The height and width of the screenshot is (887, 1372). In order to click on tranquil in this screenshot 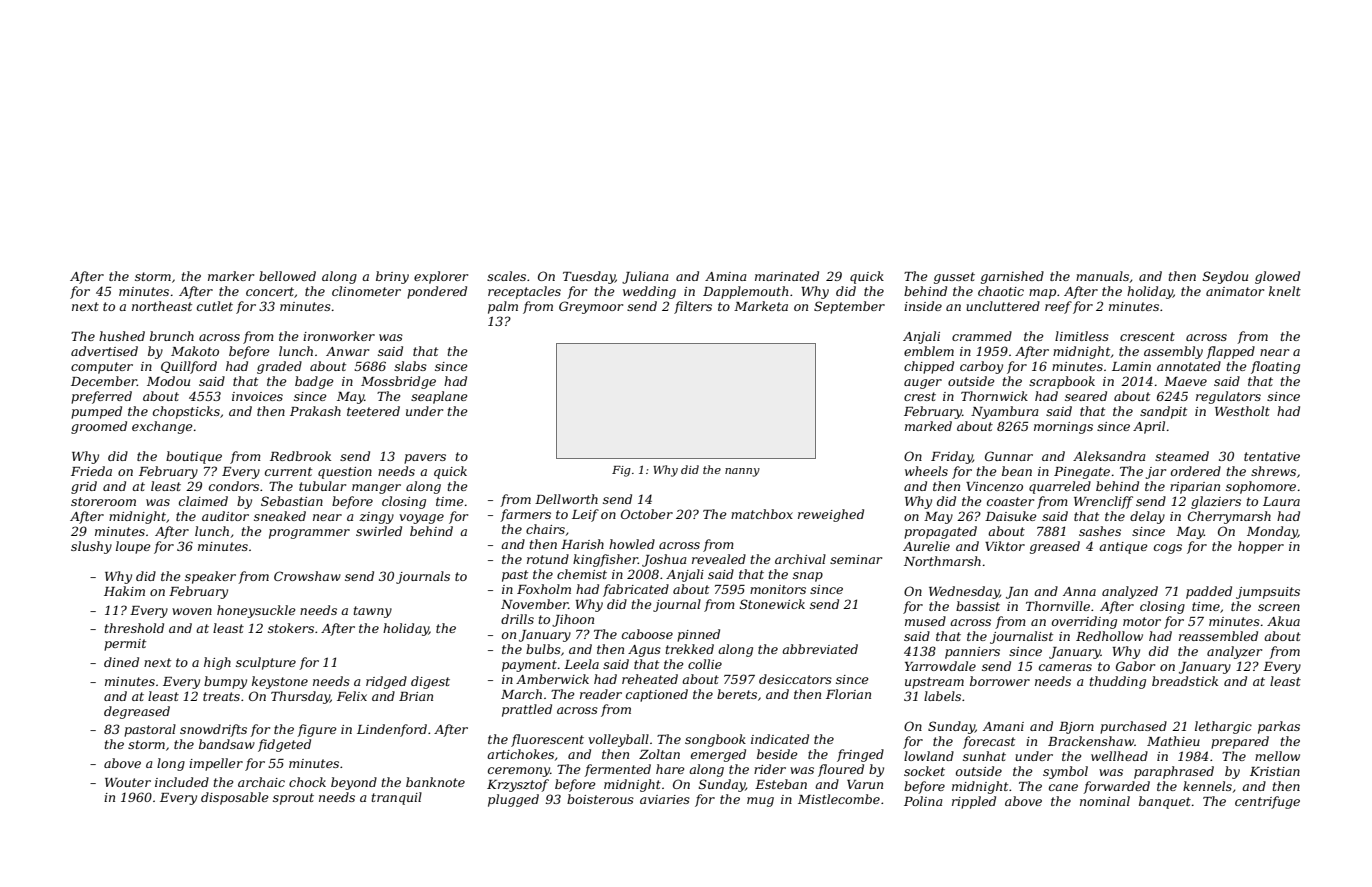, I will do `click(397, 798)`.
